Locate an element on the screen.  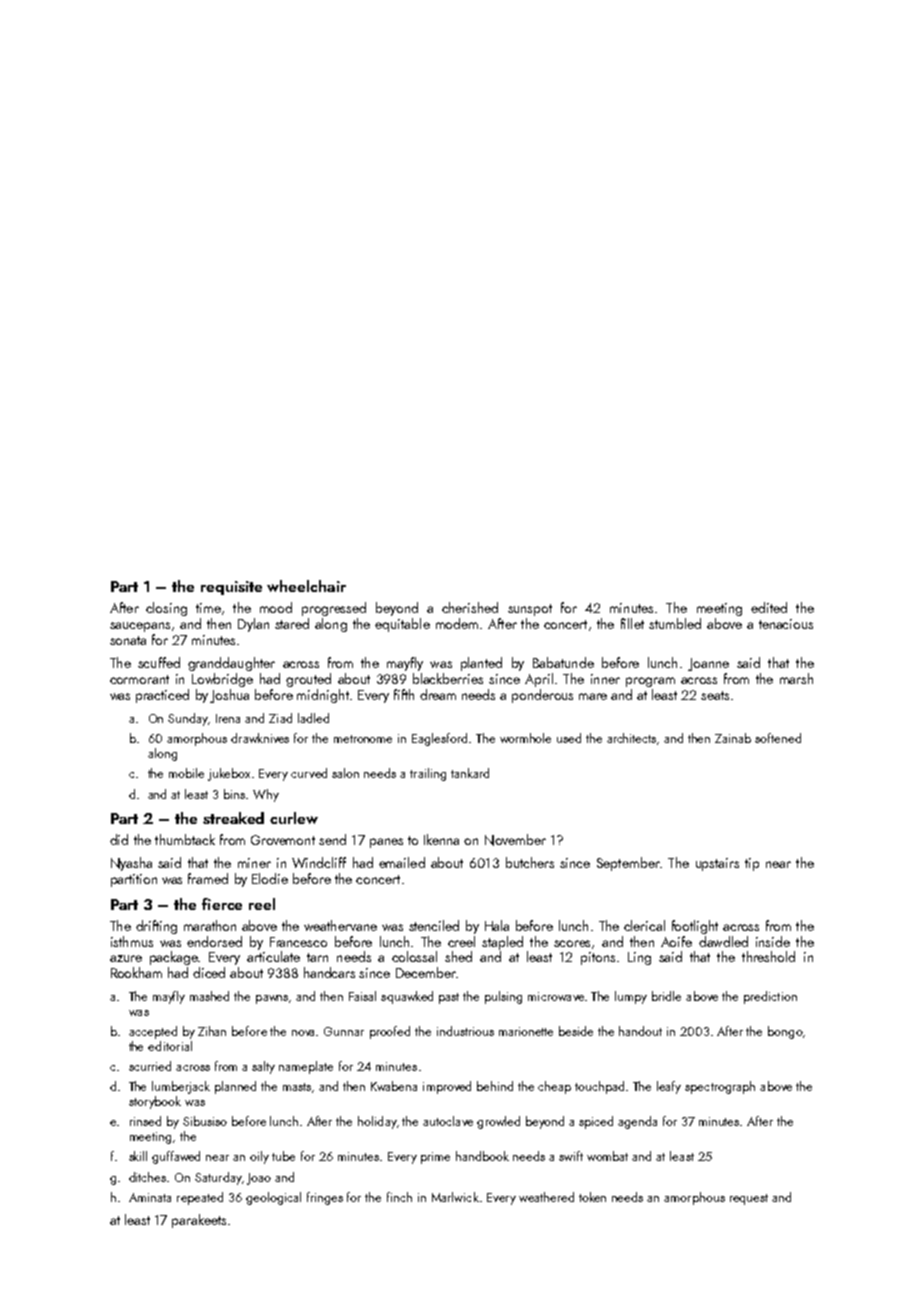
streaked is located at coordinates (233, 818).
